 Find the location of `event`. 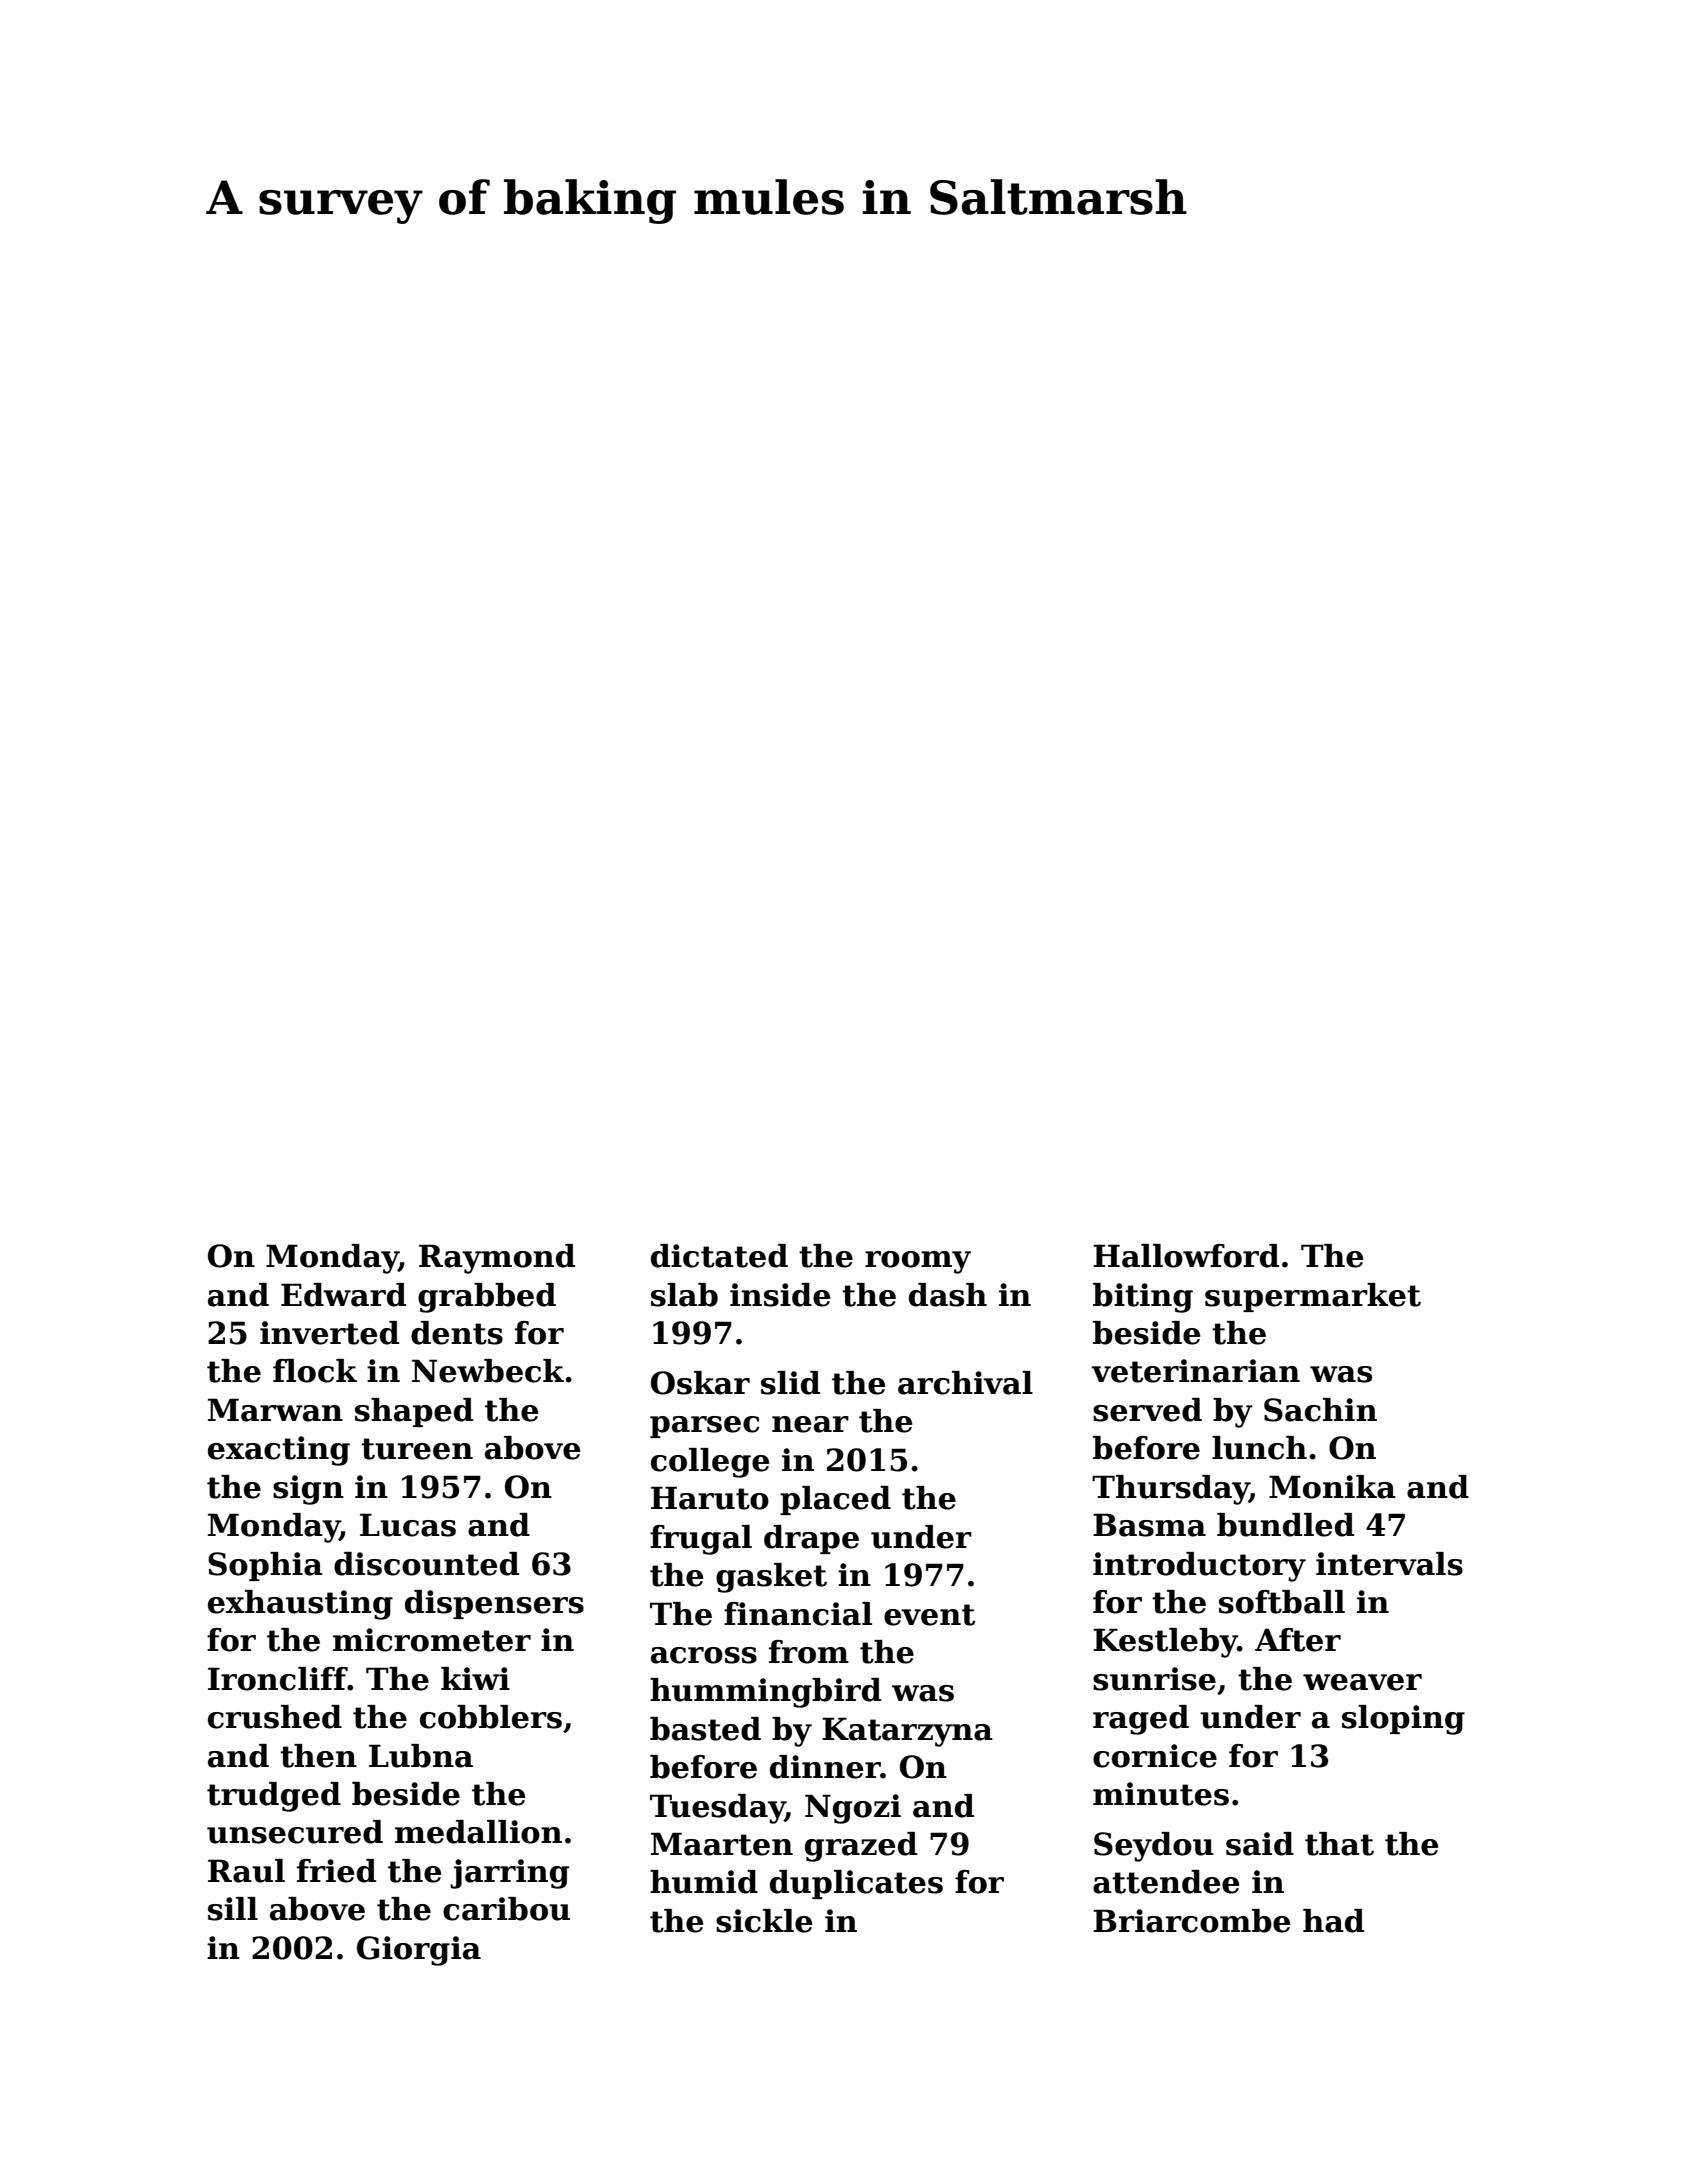

event is located at coordinates (929, 1615).
